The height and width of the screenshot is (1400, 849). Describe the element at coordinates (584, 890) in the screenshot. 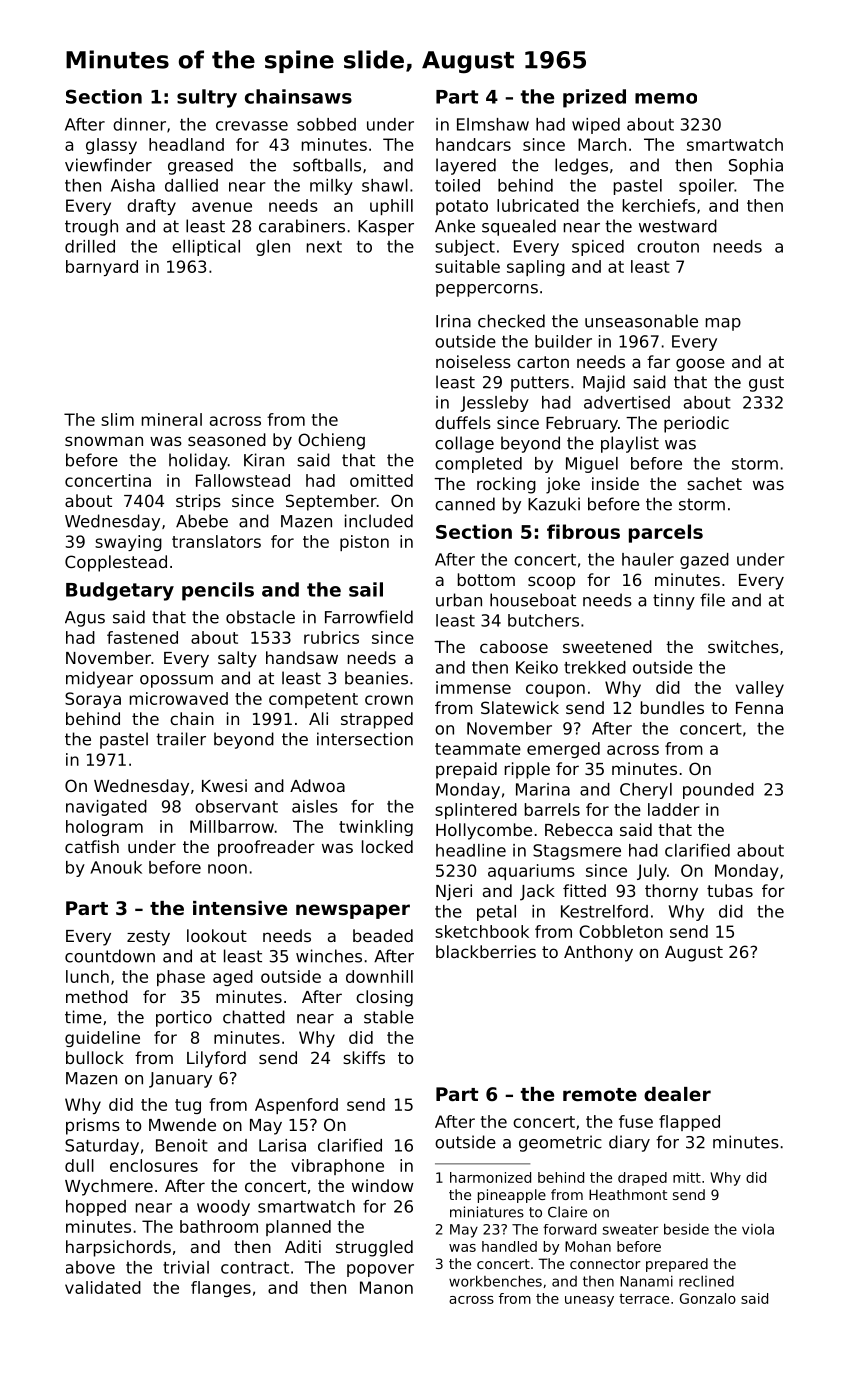

I see `fitted` at that location.
